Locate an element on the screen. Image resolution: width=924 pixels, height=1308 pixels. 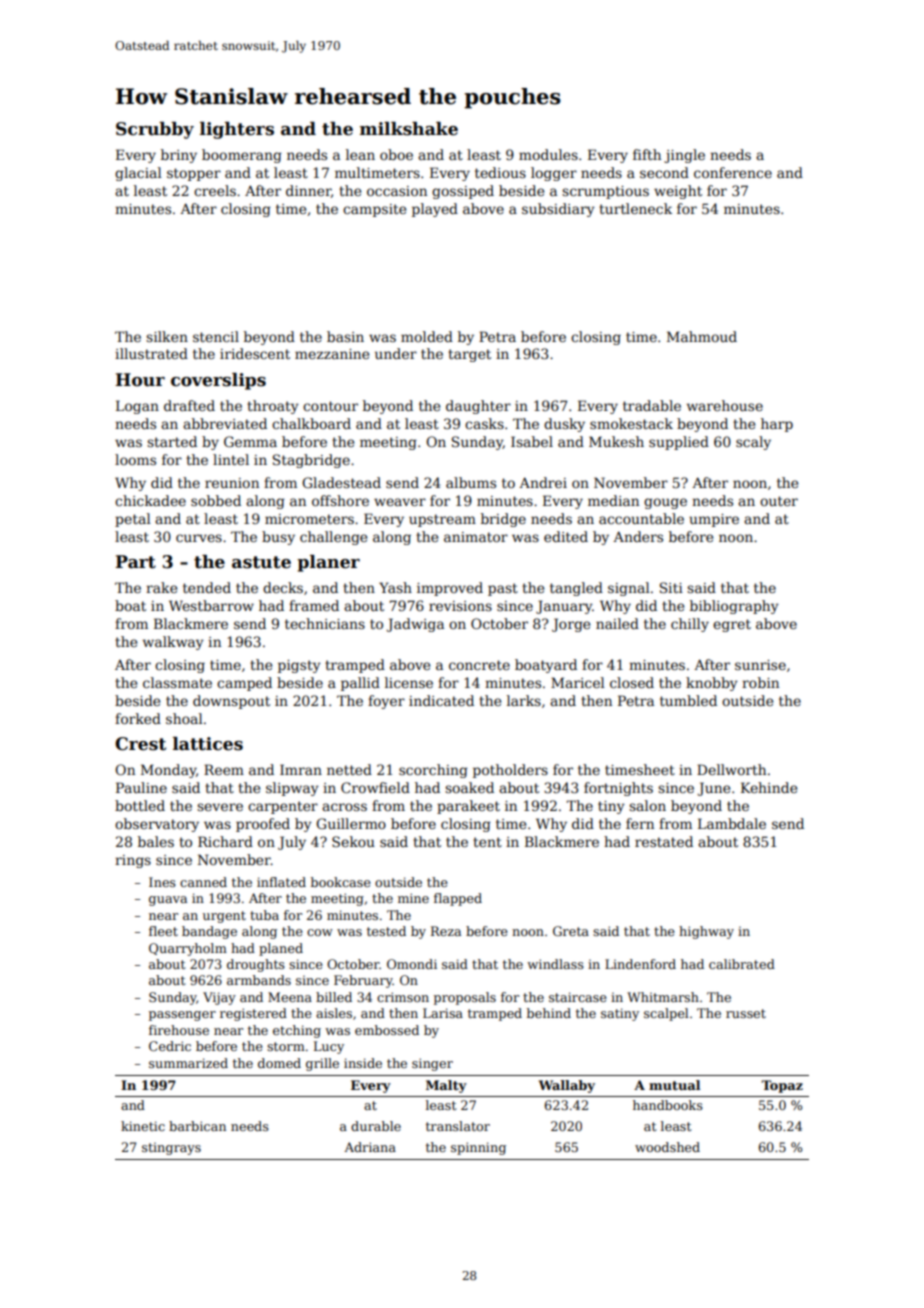
past is located at coordinates (503, 589).
